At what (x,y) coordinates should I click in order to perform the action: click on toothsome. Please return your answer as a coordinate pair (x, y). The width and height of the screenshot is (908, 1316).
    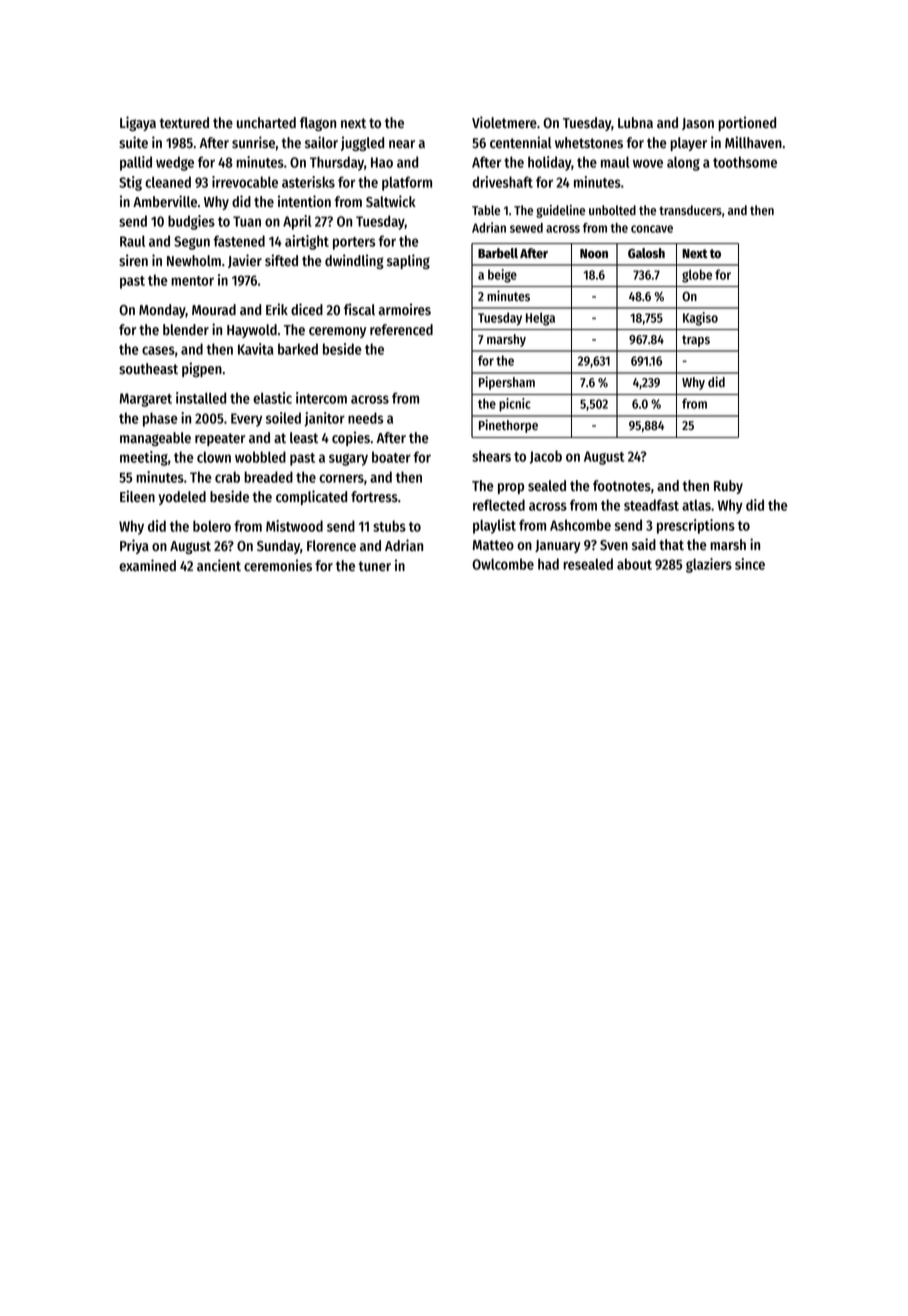
    Looking at the image, I should click on (745, 162).
